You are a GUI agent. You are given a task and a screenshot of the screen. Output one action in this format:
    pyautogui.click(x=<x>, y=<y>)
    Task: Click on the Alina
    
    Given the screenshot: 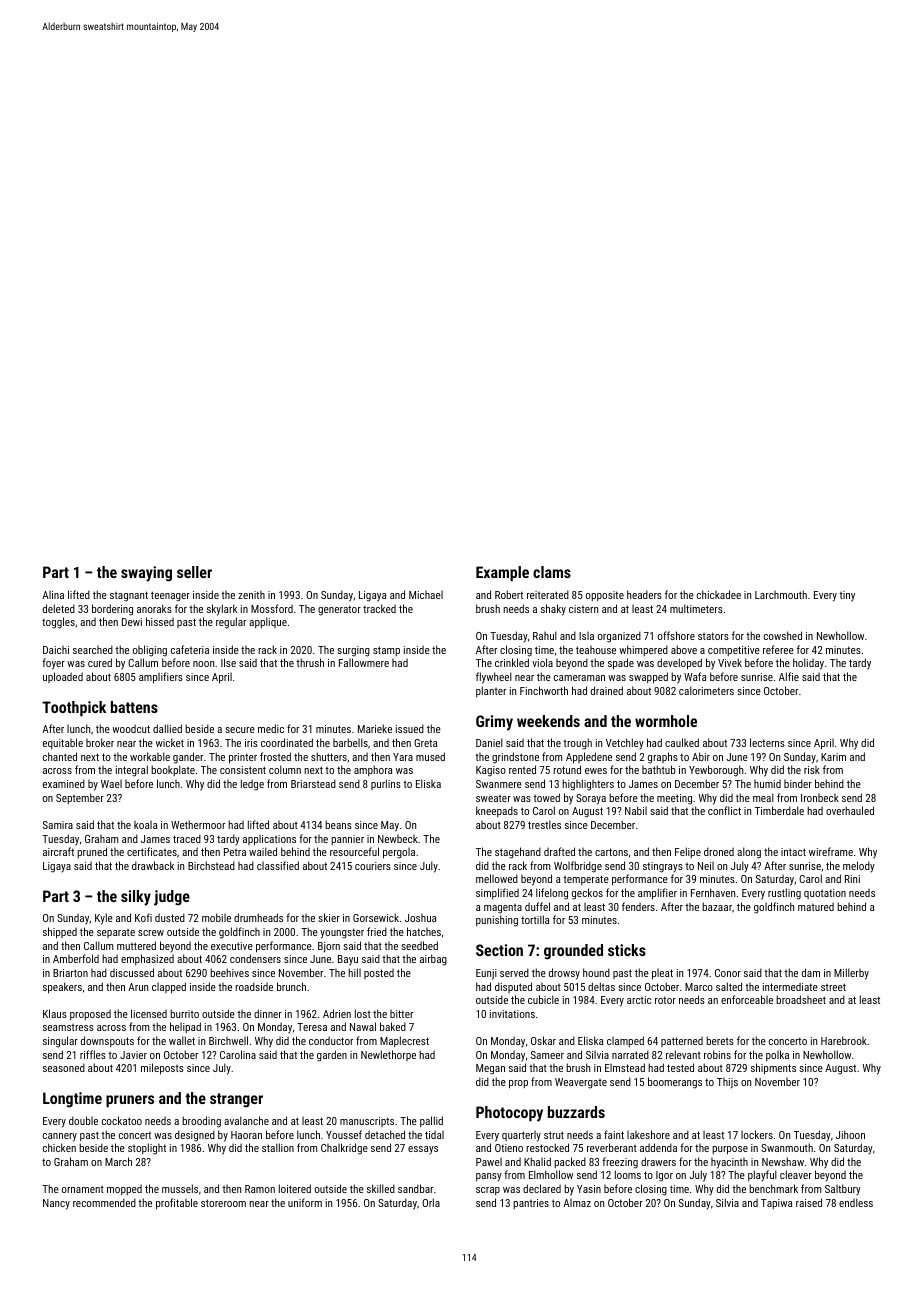 What is the action you would take?
    pyautogui.click(x=53, y=595)
